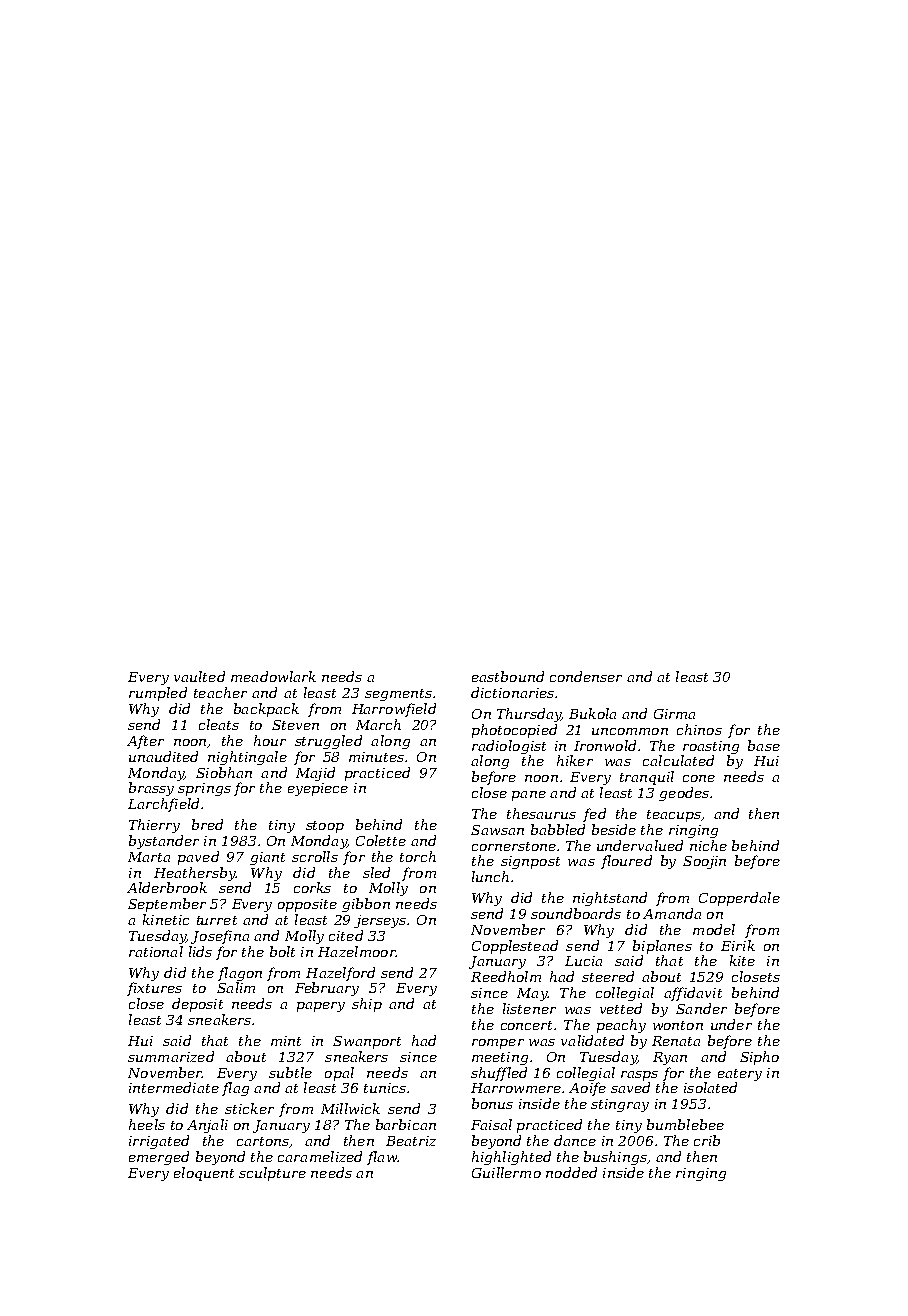 The width and height of the screenshot is (908, 1316). What do you see at coordinates (315, 856) in the screenshot?
I see `scrolls` at bounding box center [315, 856].
